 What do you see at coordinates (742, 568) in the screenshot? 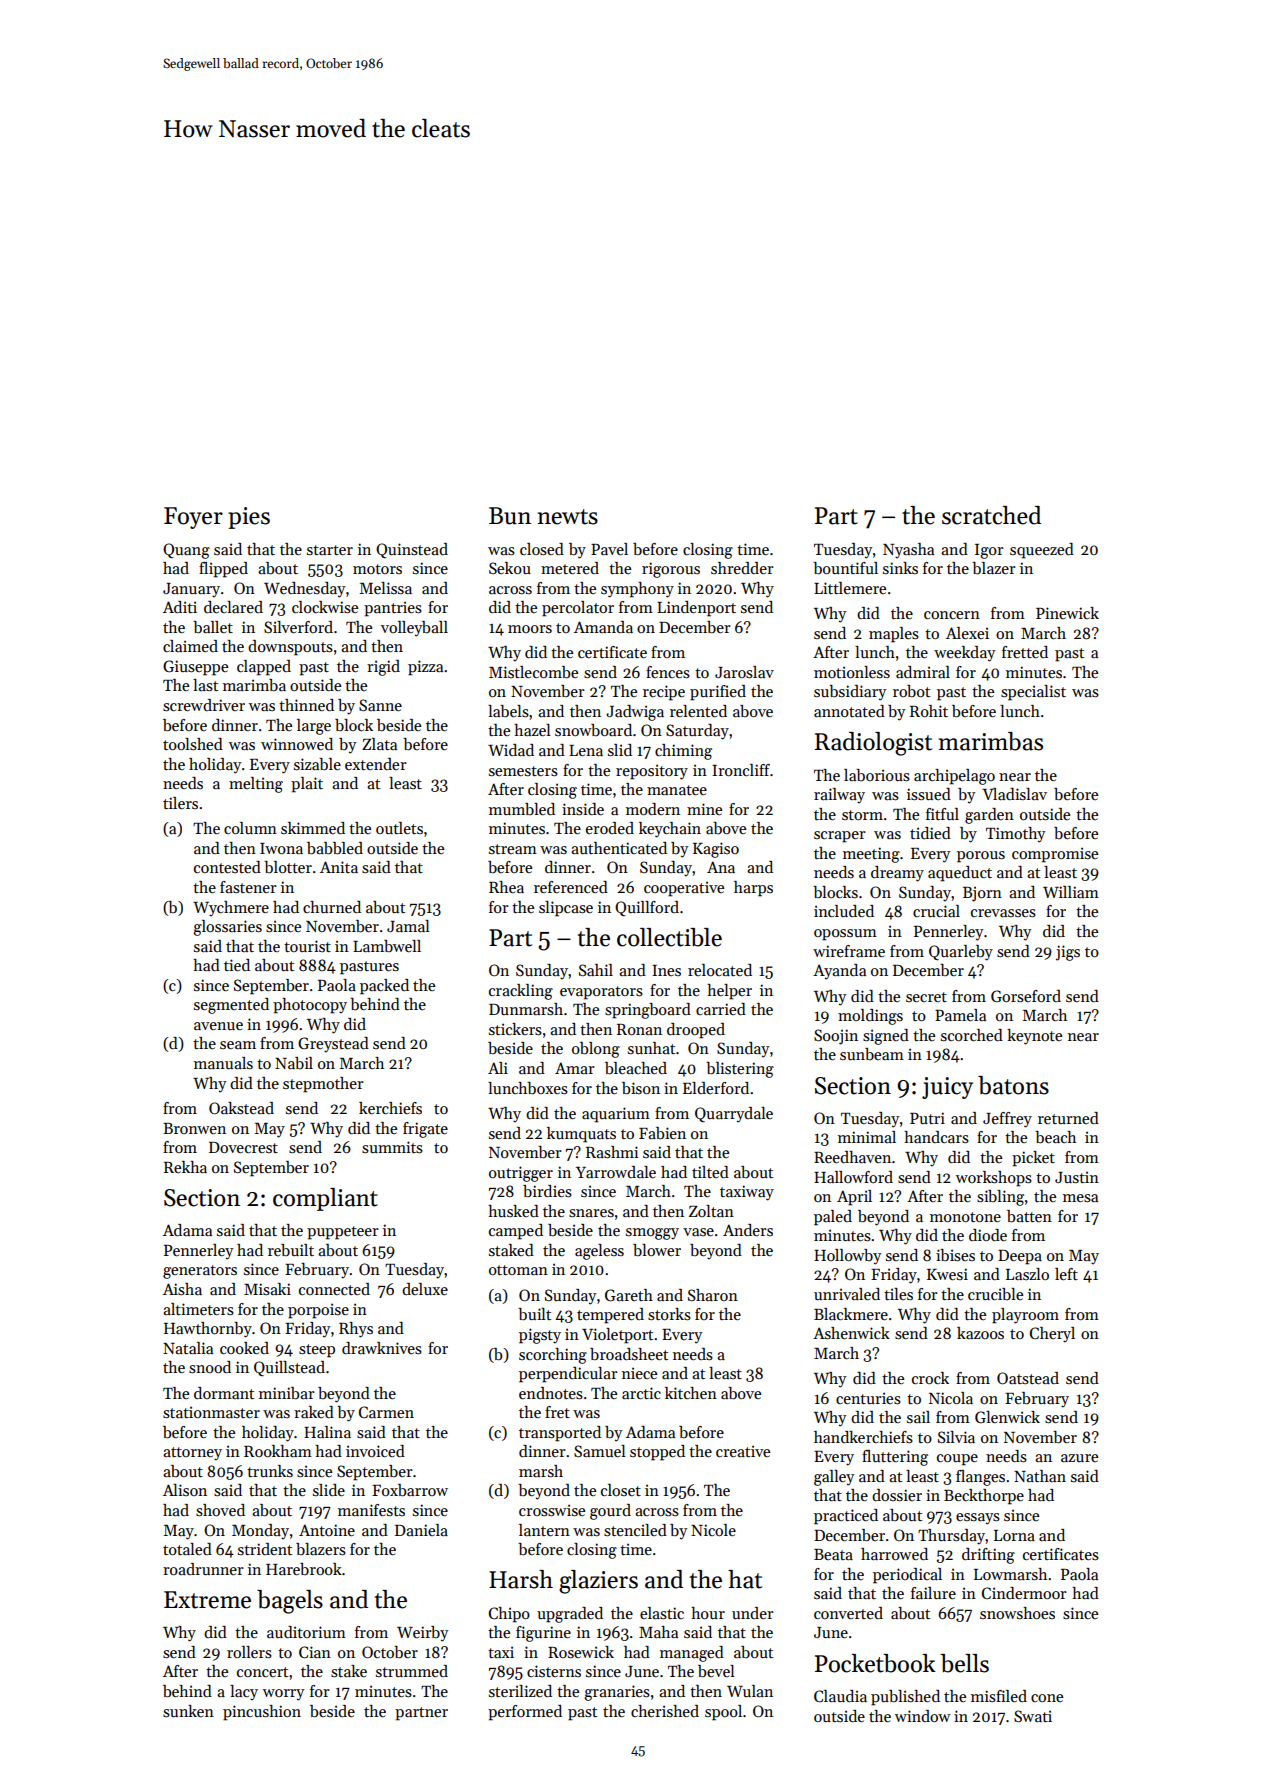
I see `shredder` at bounding box center [742, 568].
